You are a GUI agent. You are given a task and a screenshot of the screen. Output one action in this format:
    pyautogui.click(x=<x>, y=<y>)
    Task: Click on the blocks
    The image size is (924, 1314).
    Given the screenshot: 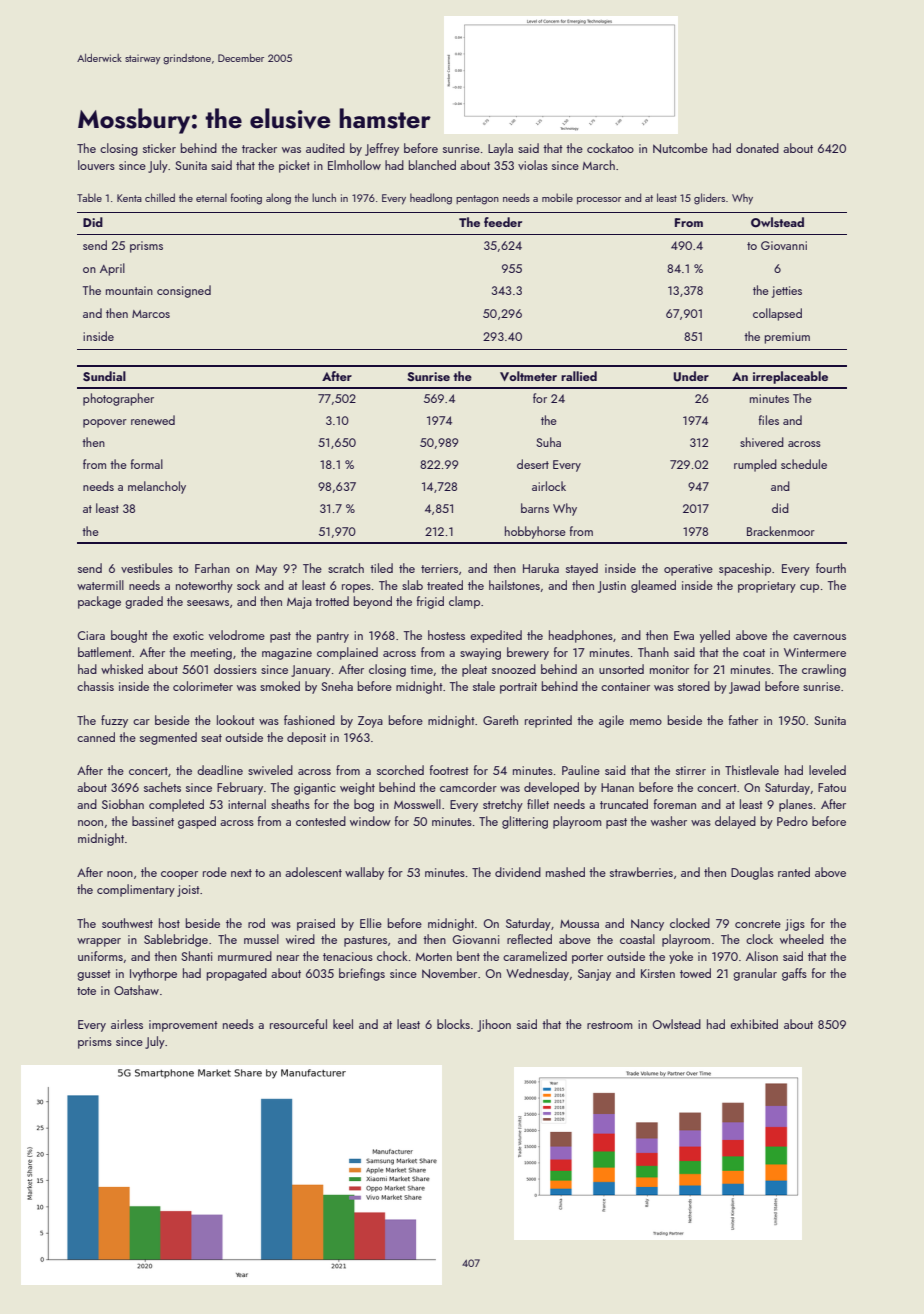 What is the action you would take?
    pyautogui.click(x=453, y=1024)
